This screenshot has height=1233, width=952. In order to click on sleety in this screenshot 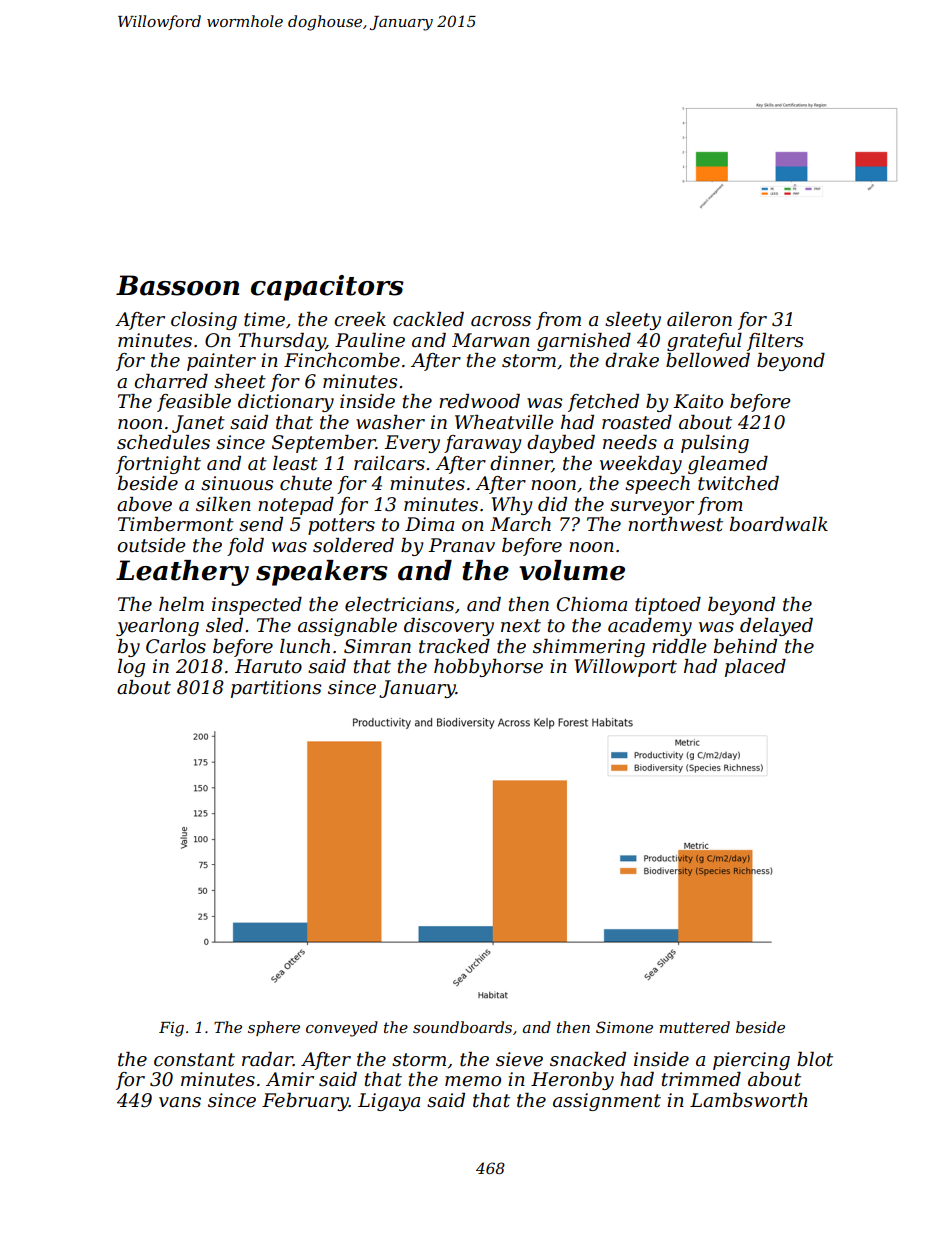, I will do `click(633, 321)`.
